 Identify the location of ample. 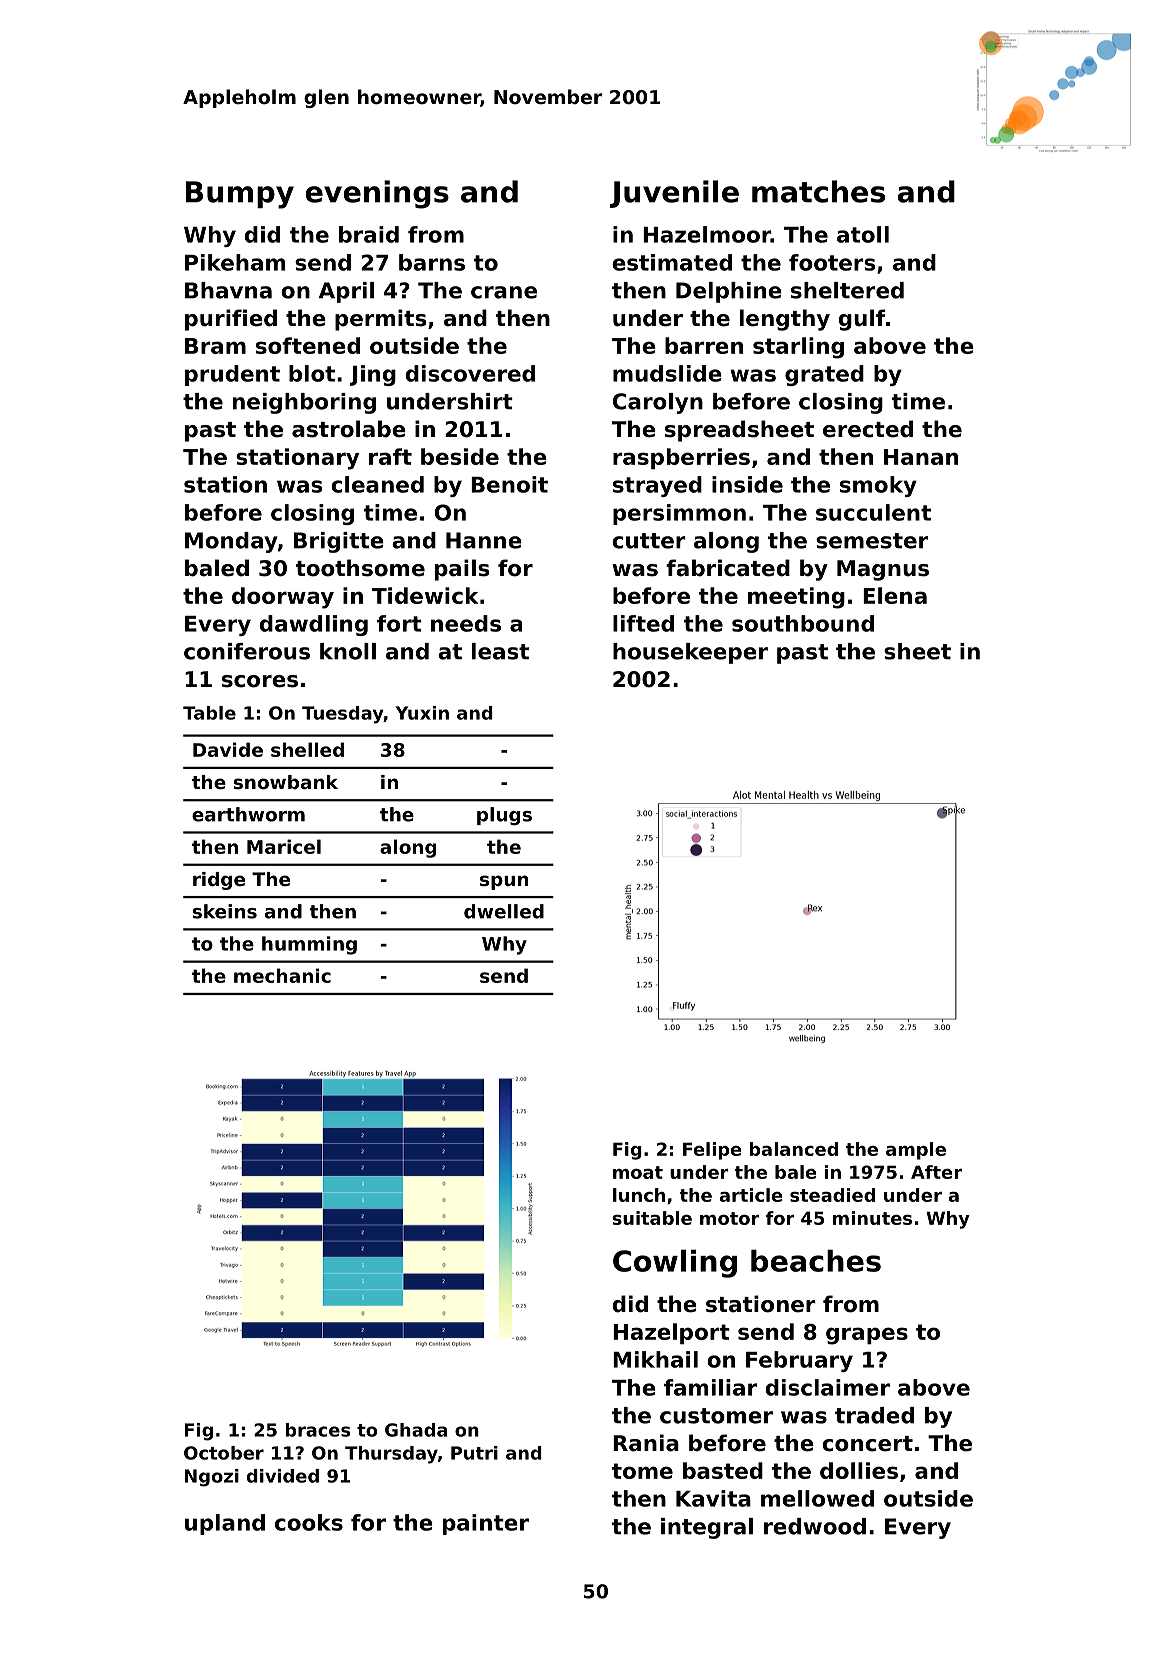
(916, 1151).
